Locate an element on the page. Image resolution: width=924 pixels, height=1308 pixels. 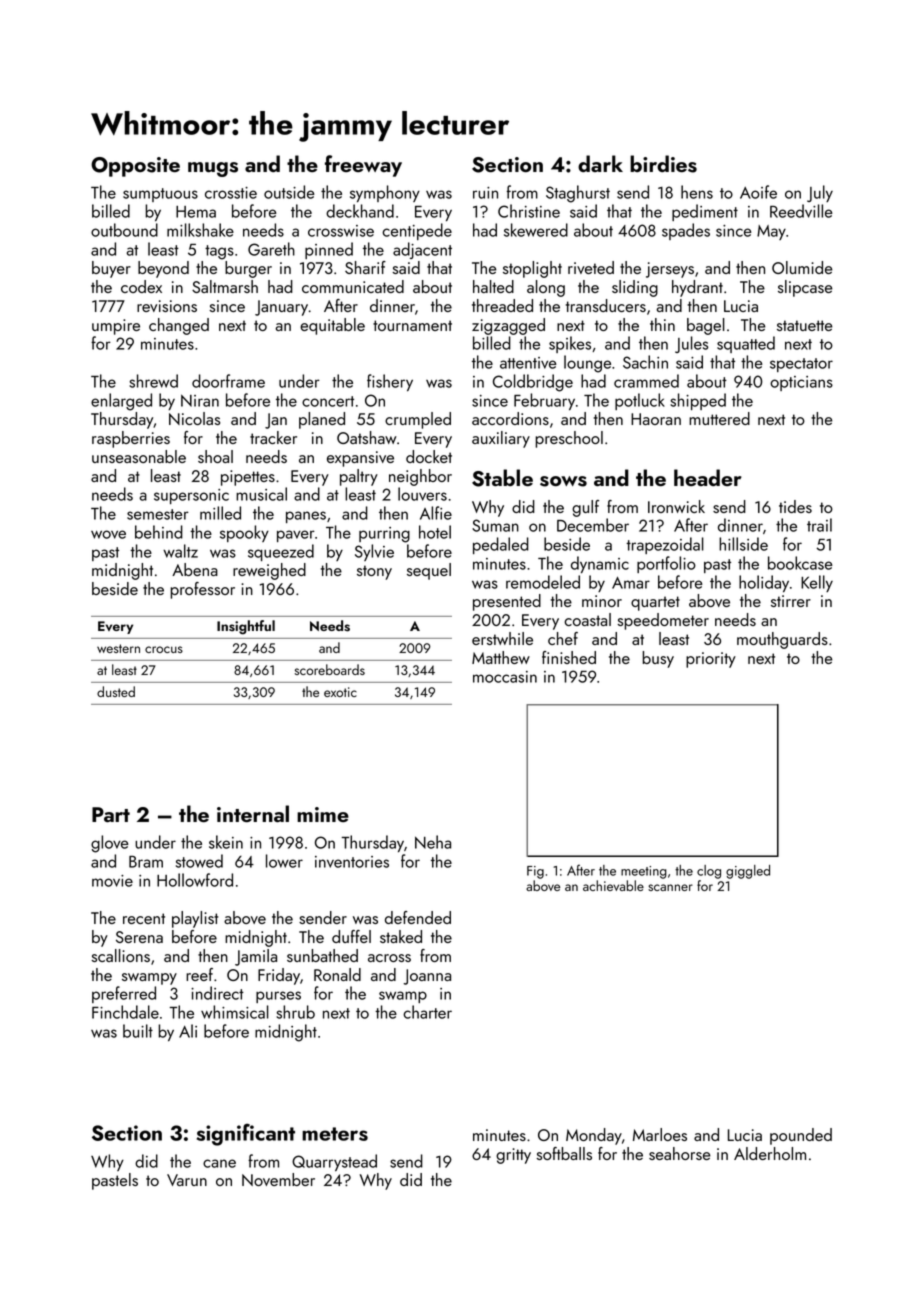
crumpled is located at coordinates (418, 420).
